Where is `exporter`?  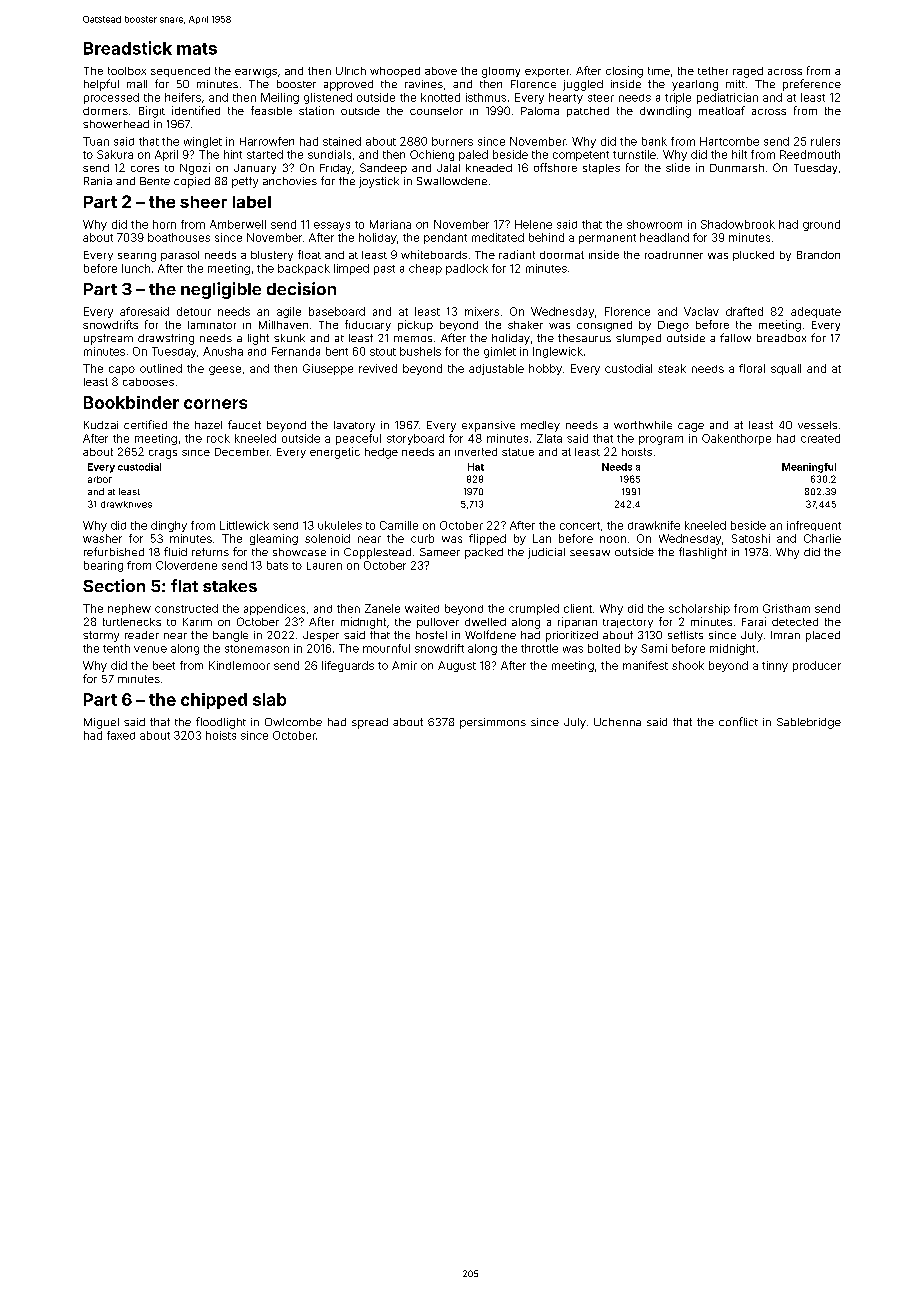
exporter is located at coordinates (547, 72).
